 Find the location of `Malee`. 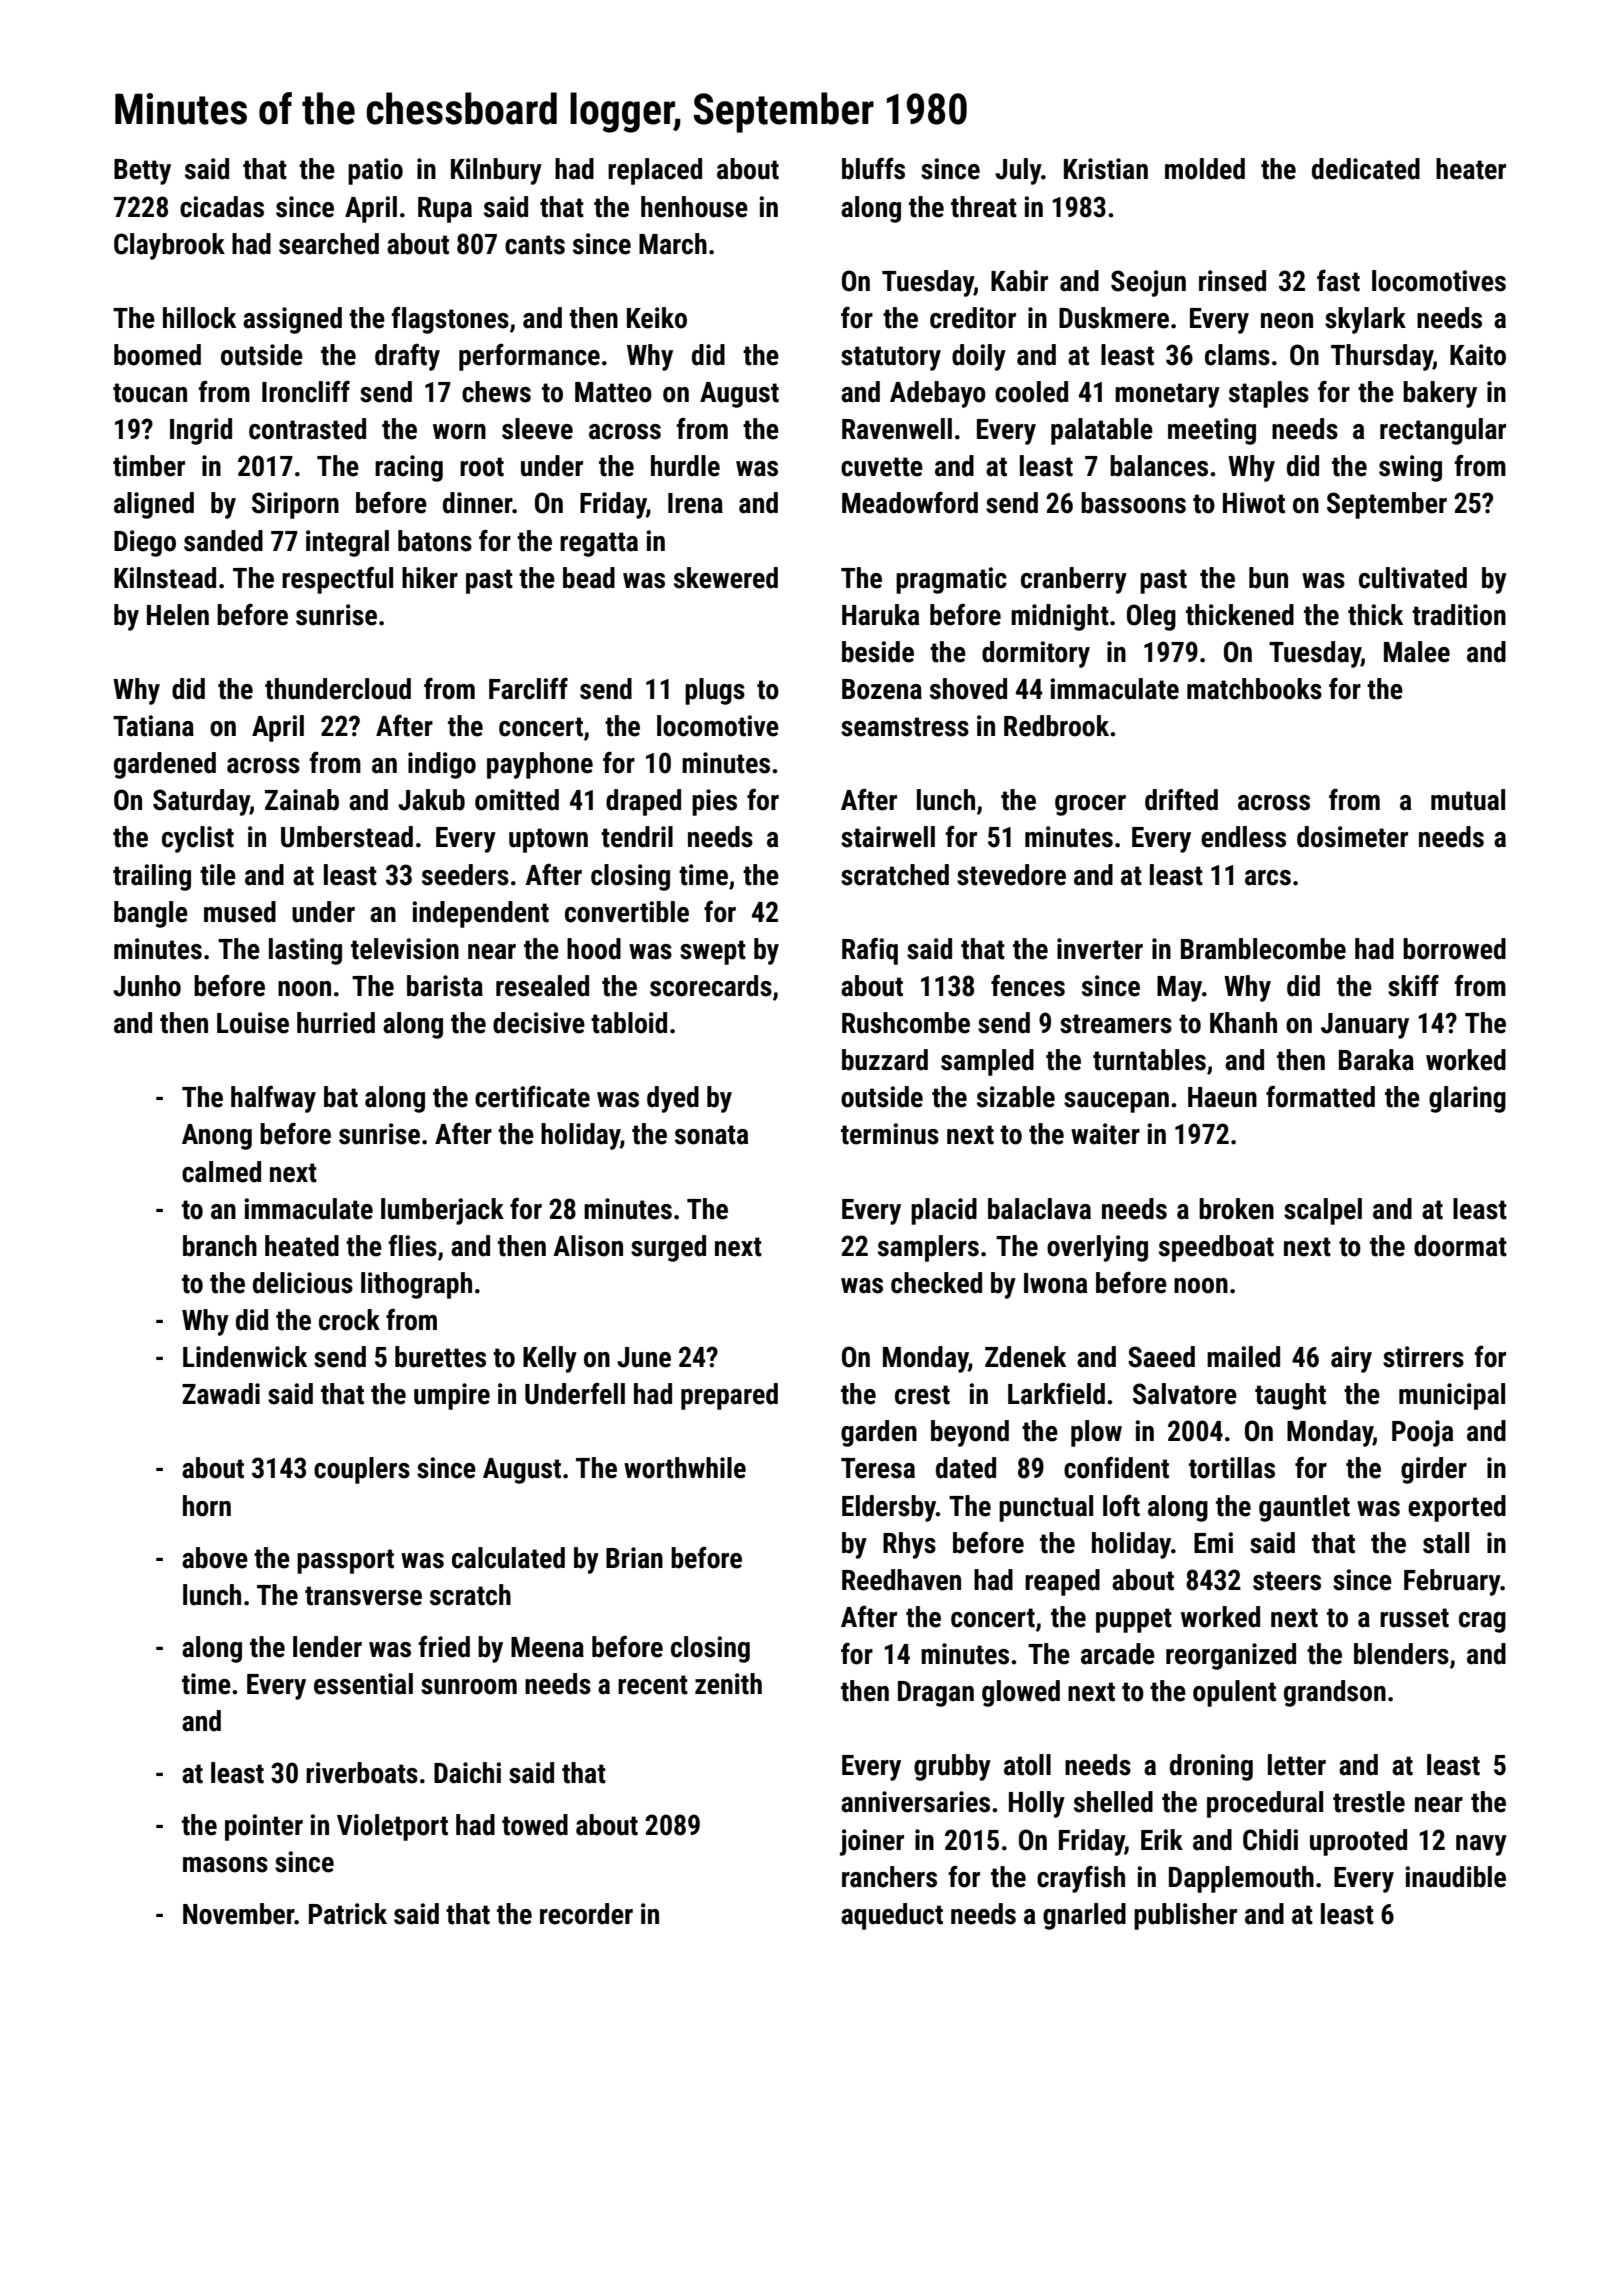

Malee is located at coordinates (1417, 652).
